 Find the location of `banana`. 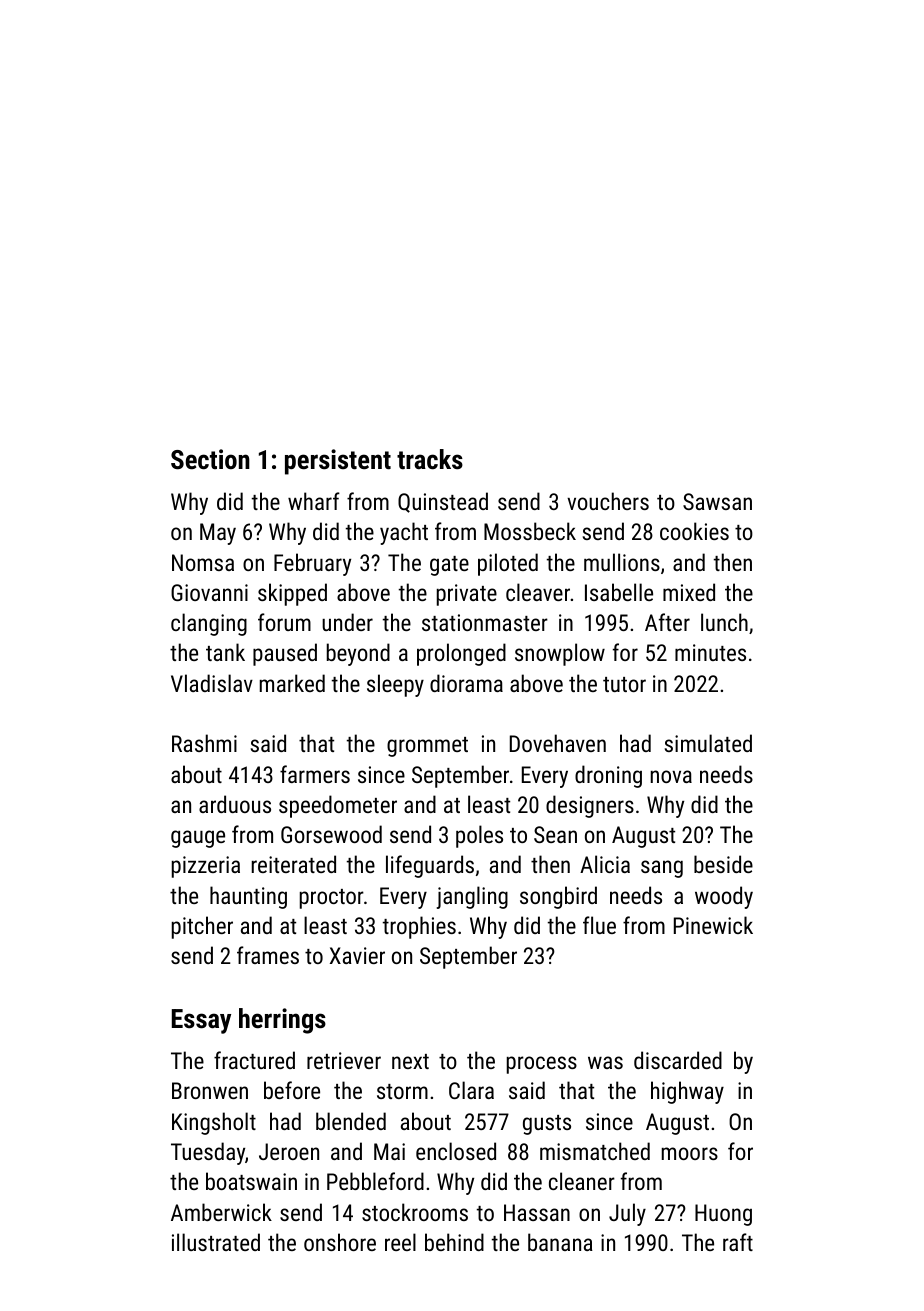

banana is located at coordinates (560, 1242).
